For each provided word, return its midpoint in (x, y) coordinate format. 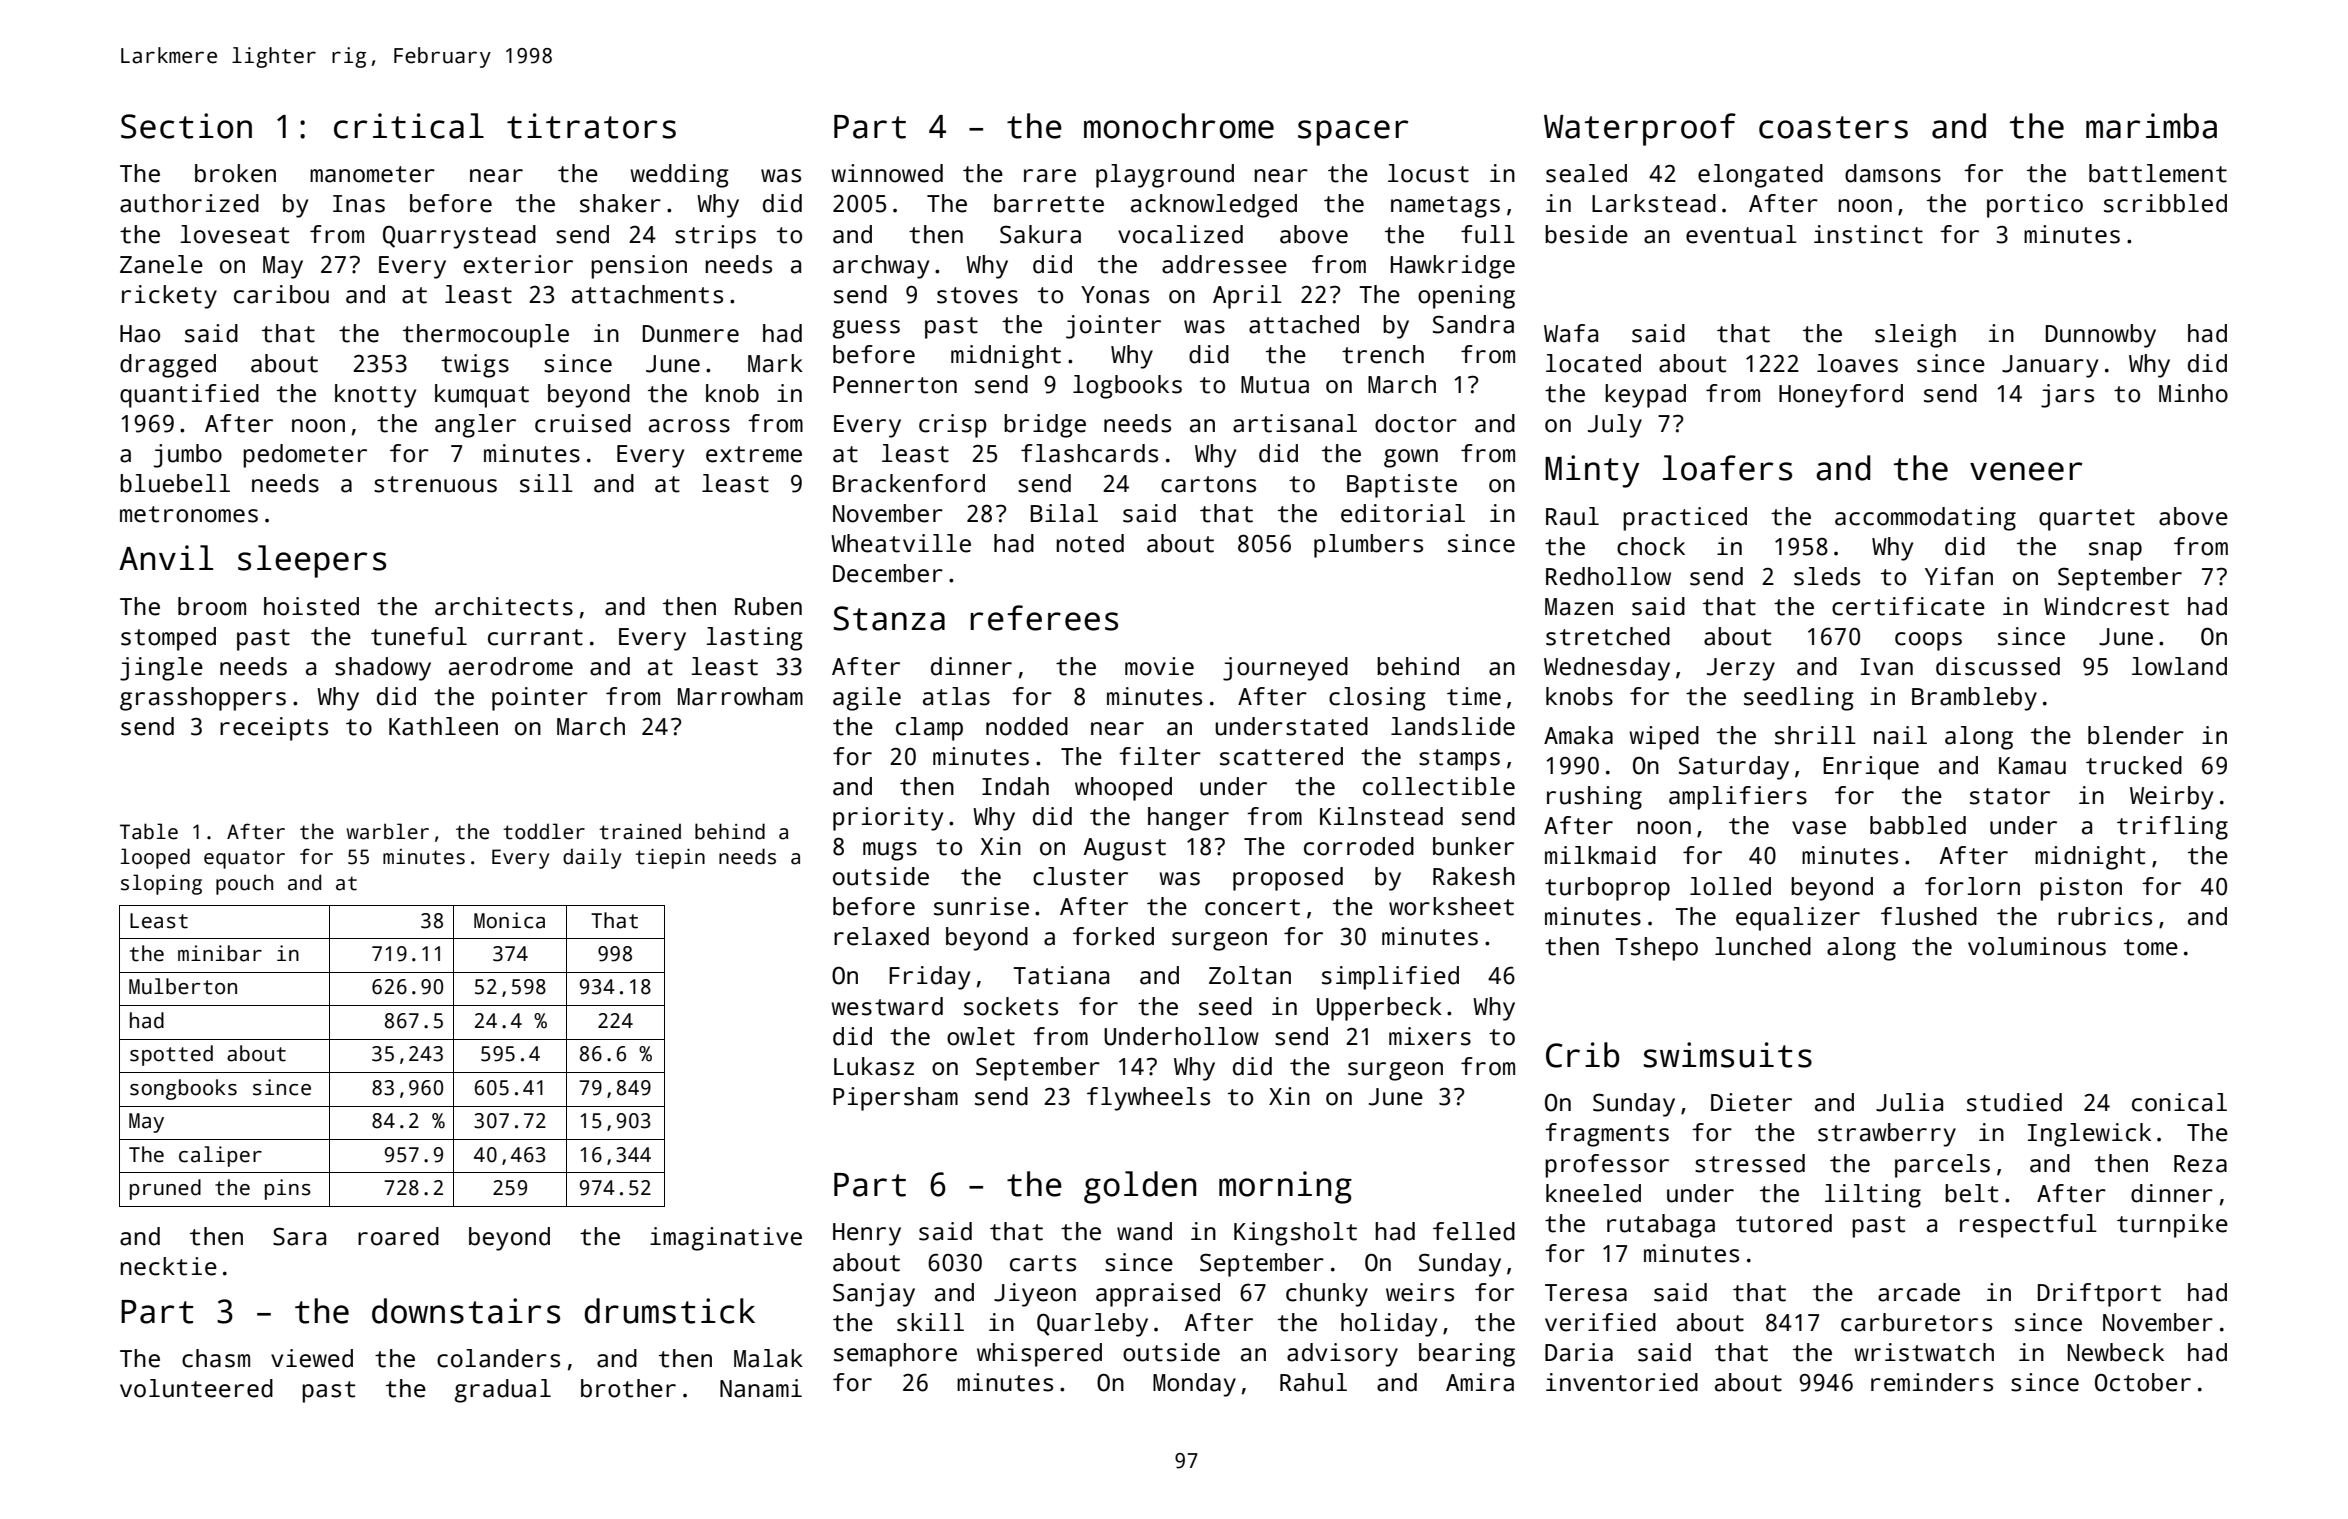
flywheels (1148, 1099)
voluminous (2037, 946)
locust (1428, 173)
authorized (189, 203)
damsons (1893, 173)
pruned (165, 1189)
